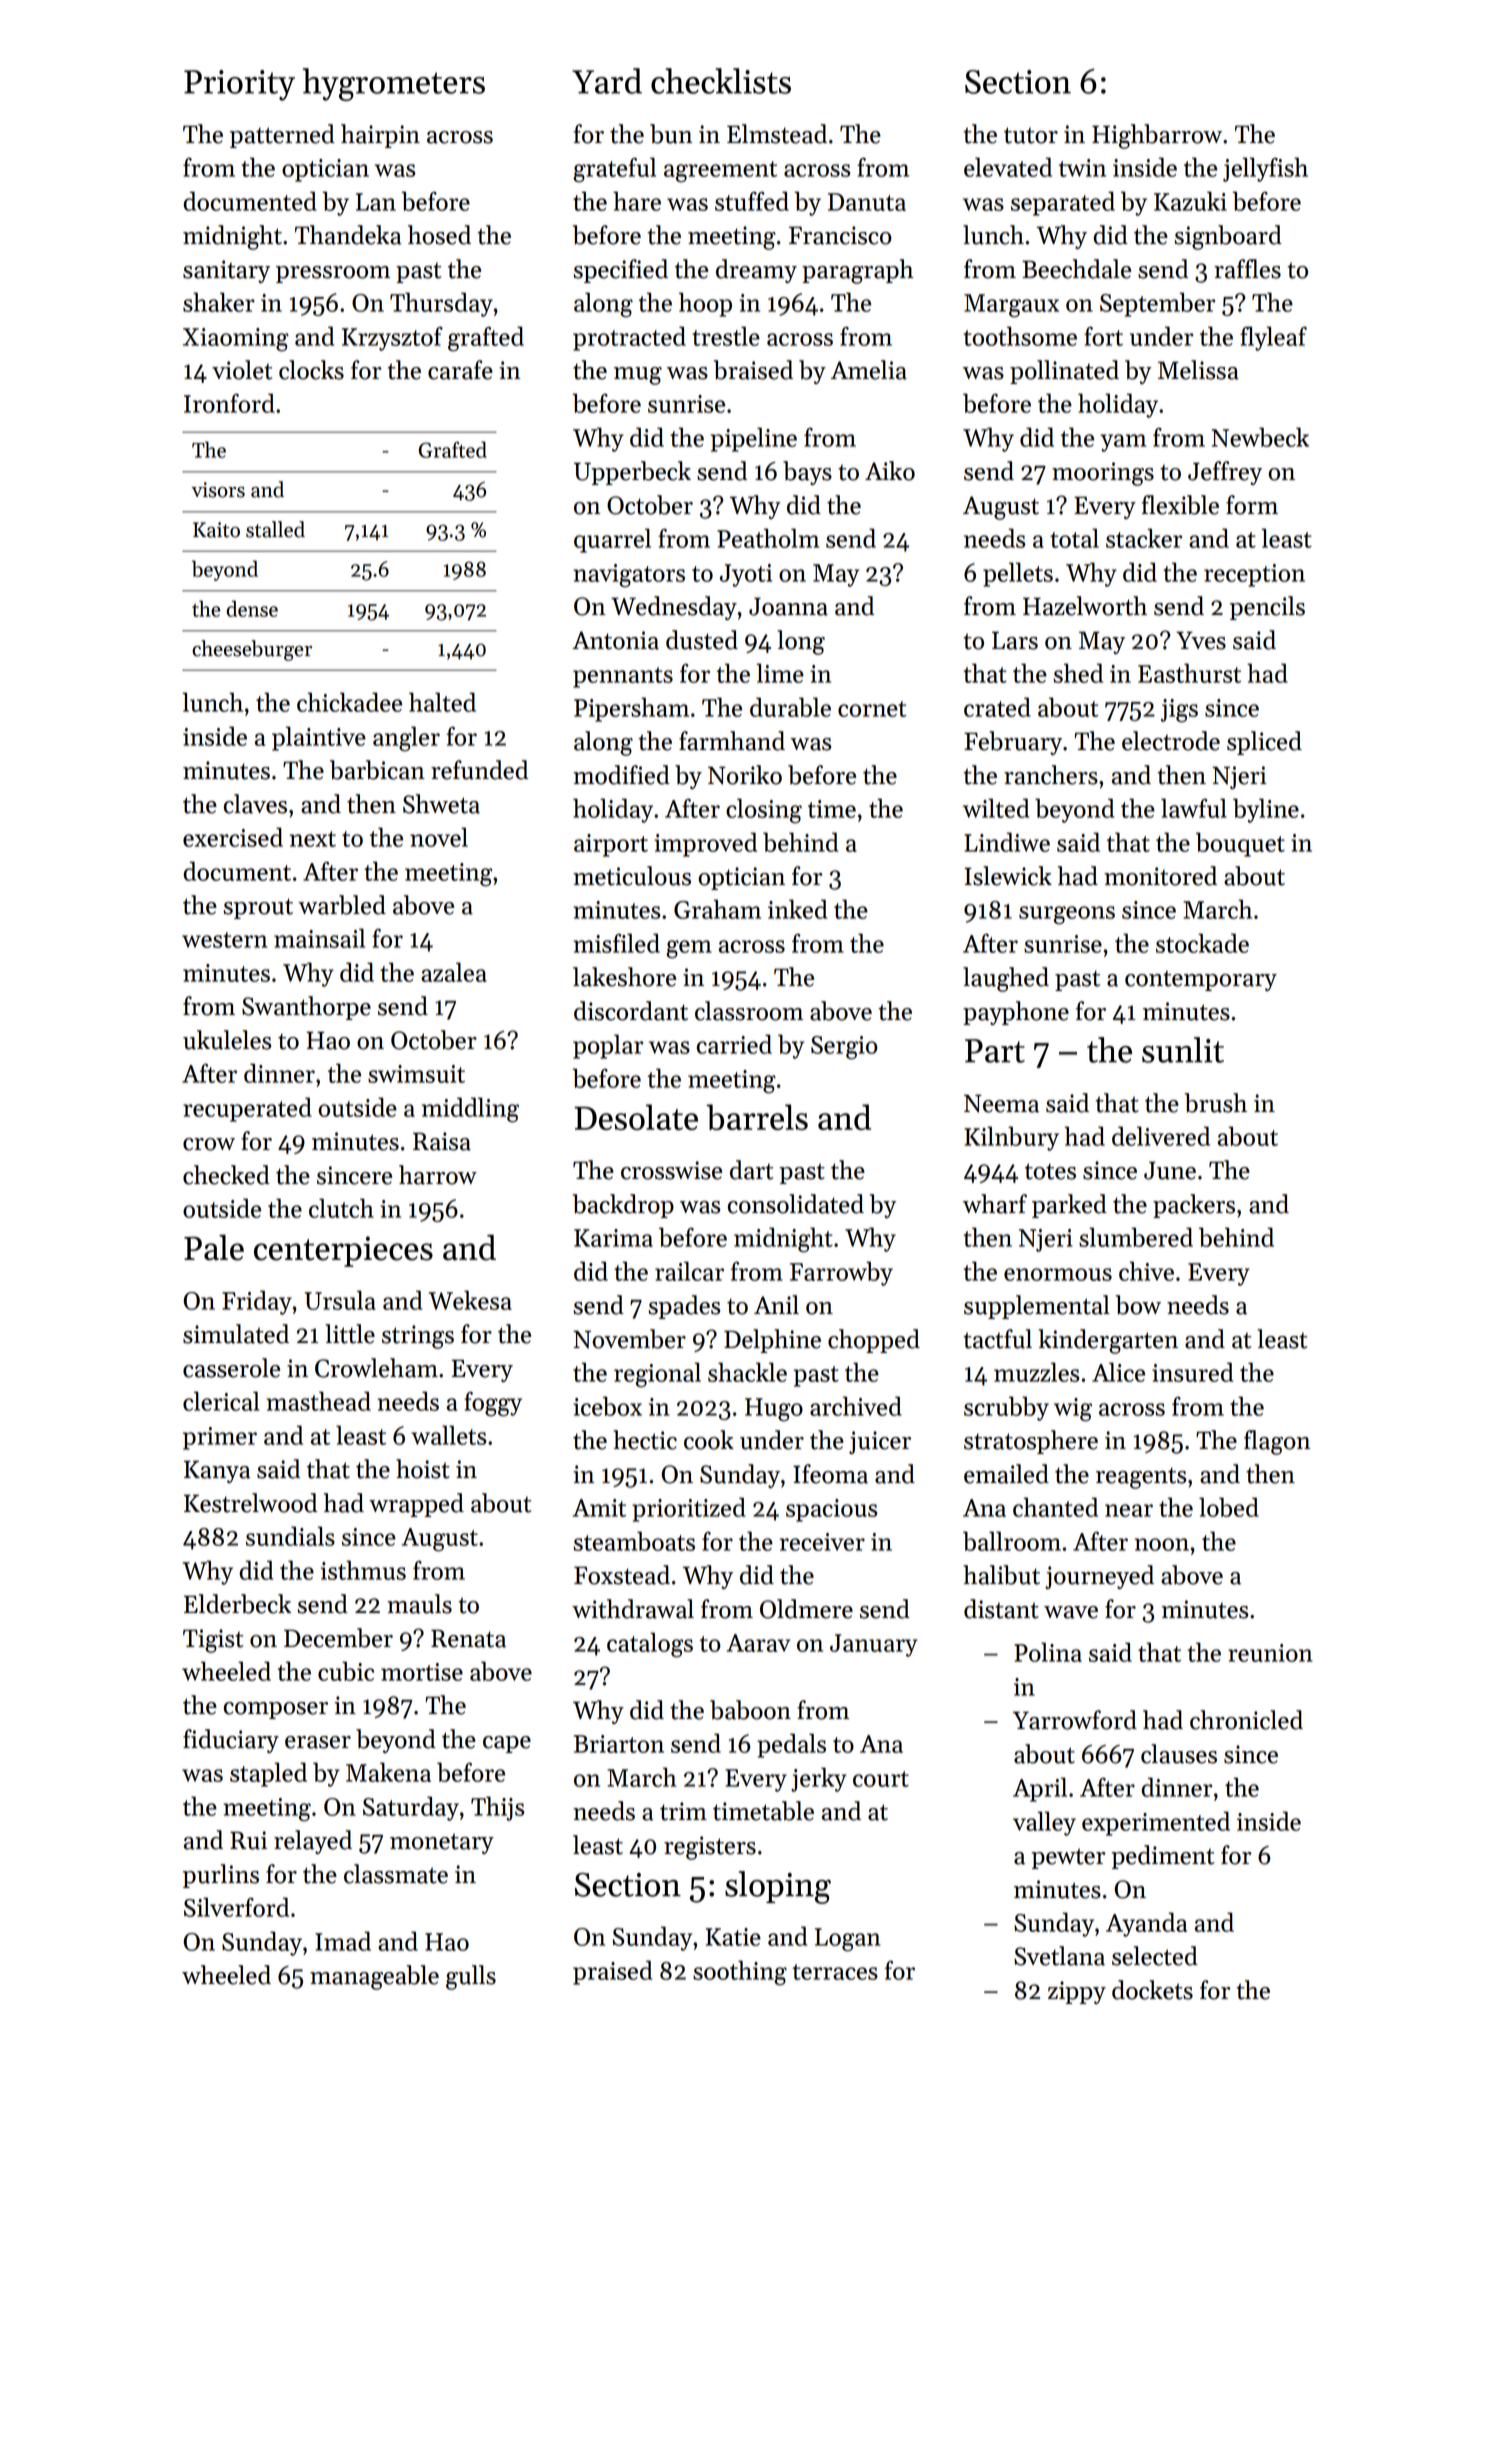  What do you see at coordinates (1265, 169) in the document?
I see `jellyfish` at bounding box center [1265, 169].
